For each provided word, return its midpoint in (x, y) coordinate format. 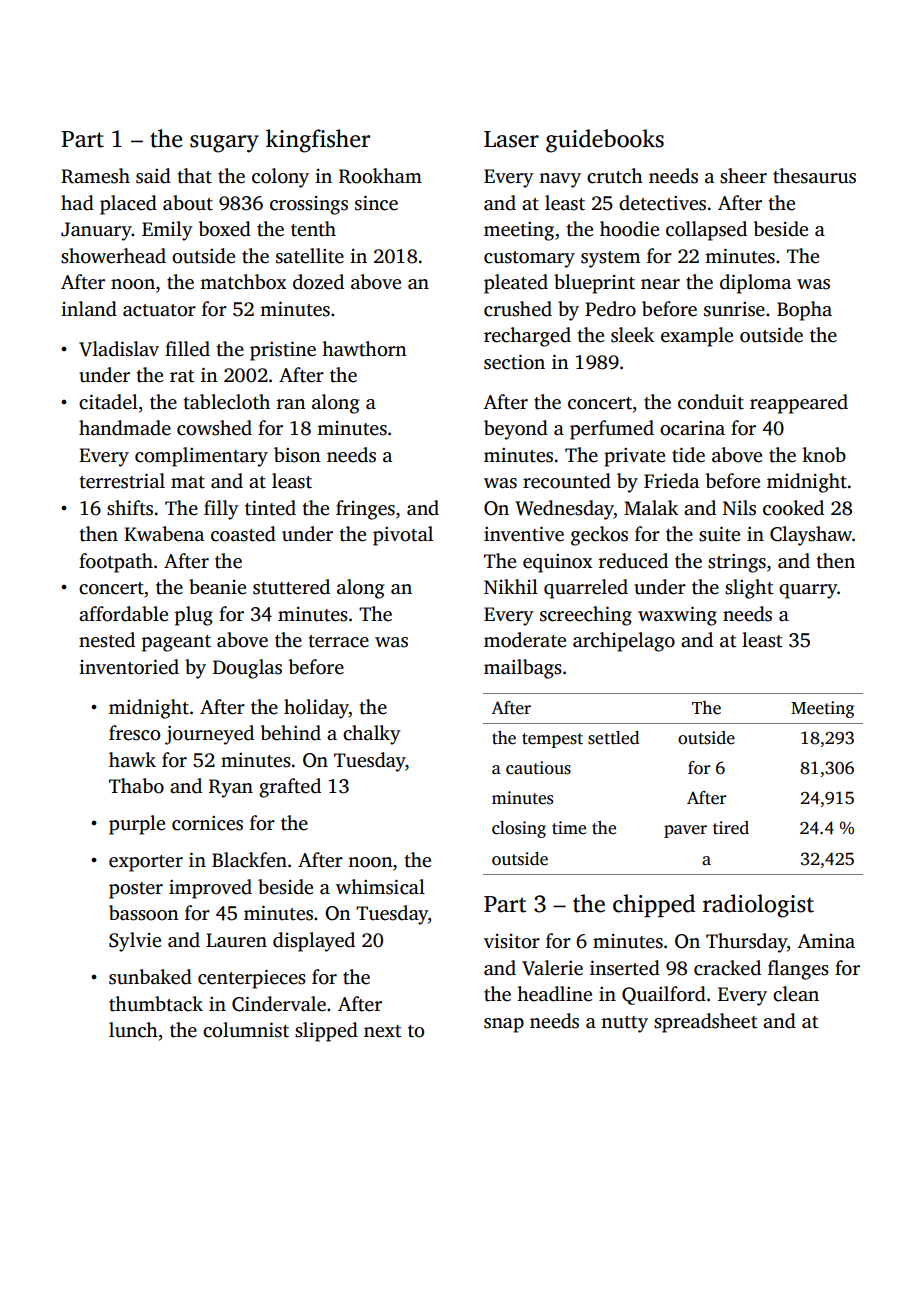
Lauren (236, 940)
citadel (108, 402)
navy (560, 180)
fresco (134, 733)
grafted (290, 788)
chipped (654, 905)
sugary (224, 144)
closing (519, 829)
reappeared (799, 404)
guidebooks (605, 141)
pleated (516, 284)
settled (613, 738)
